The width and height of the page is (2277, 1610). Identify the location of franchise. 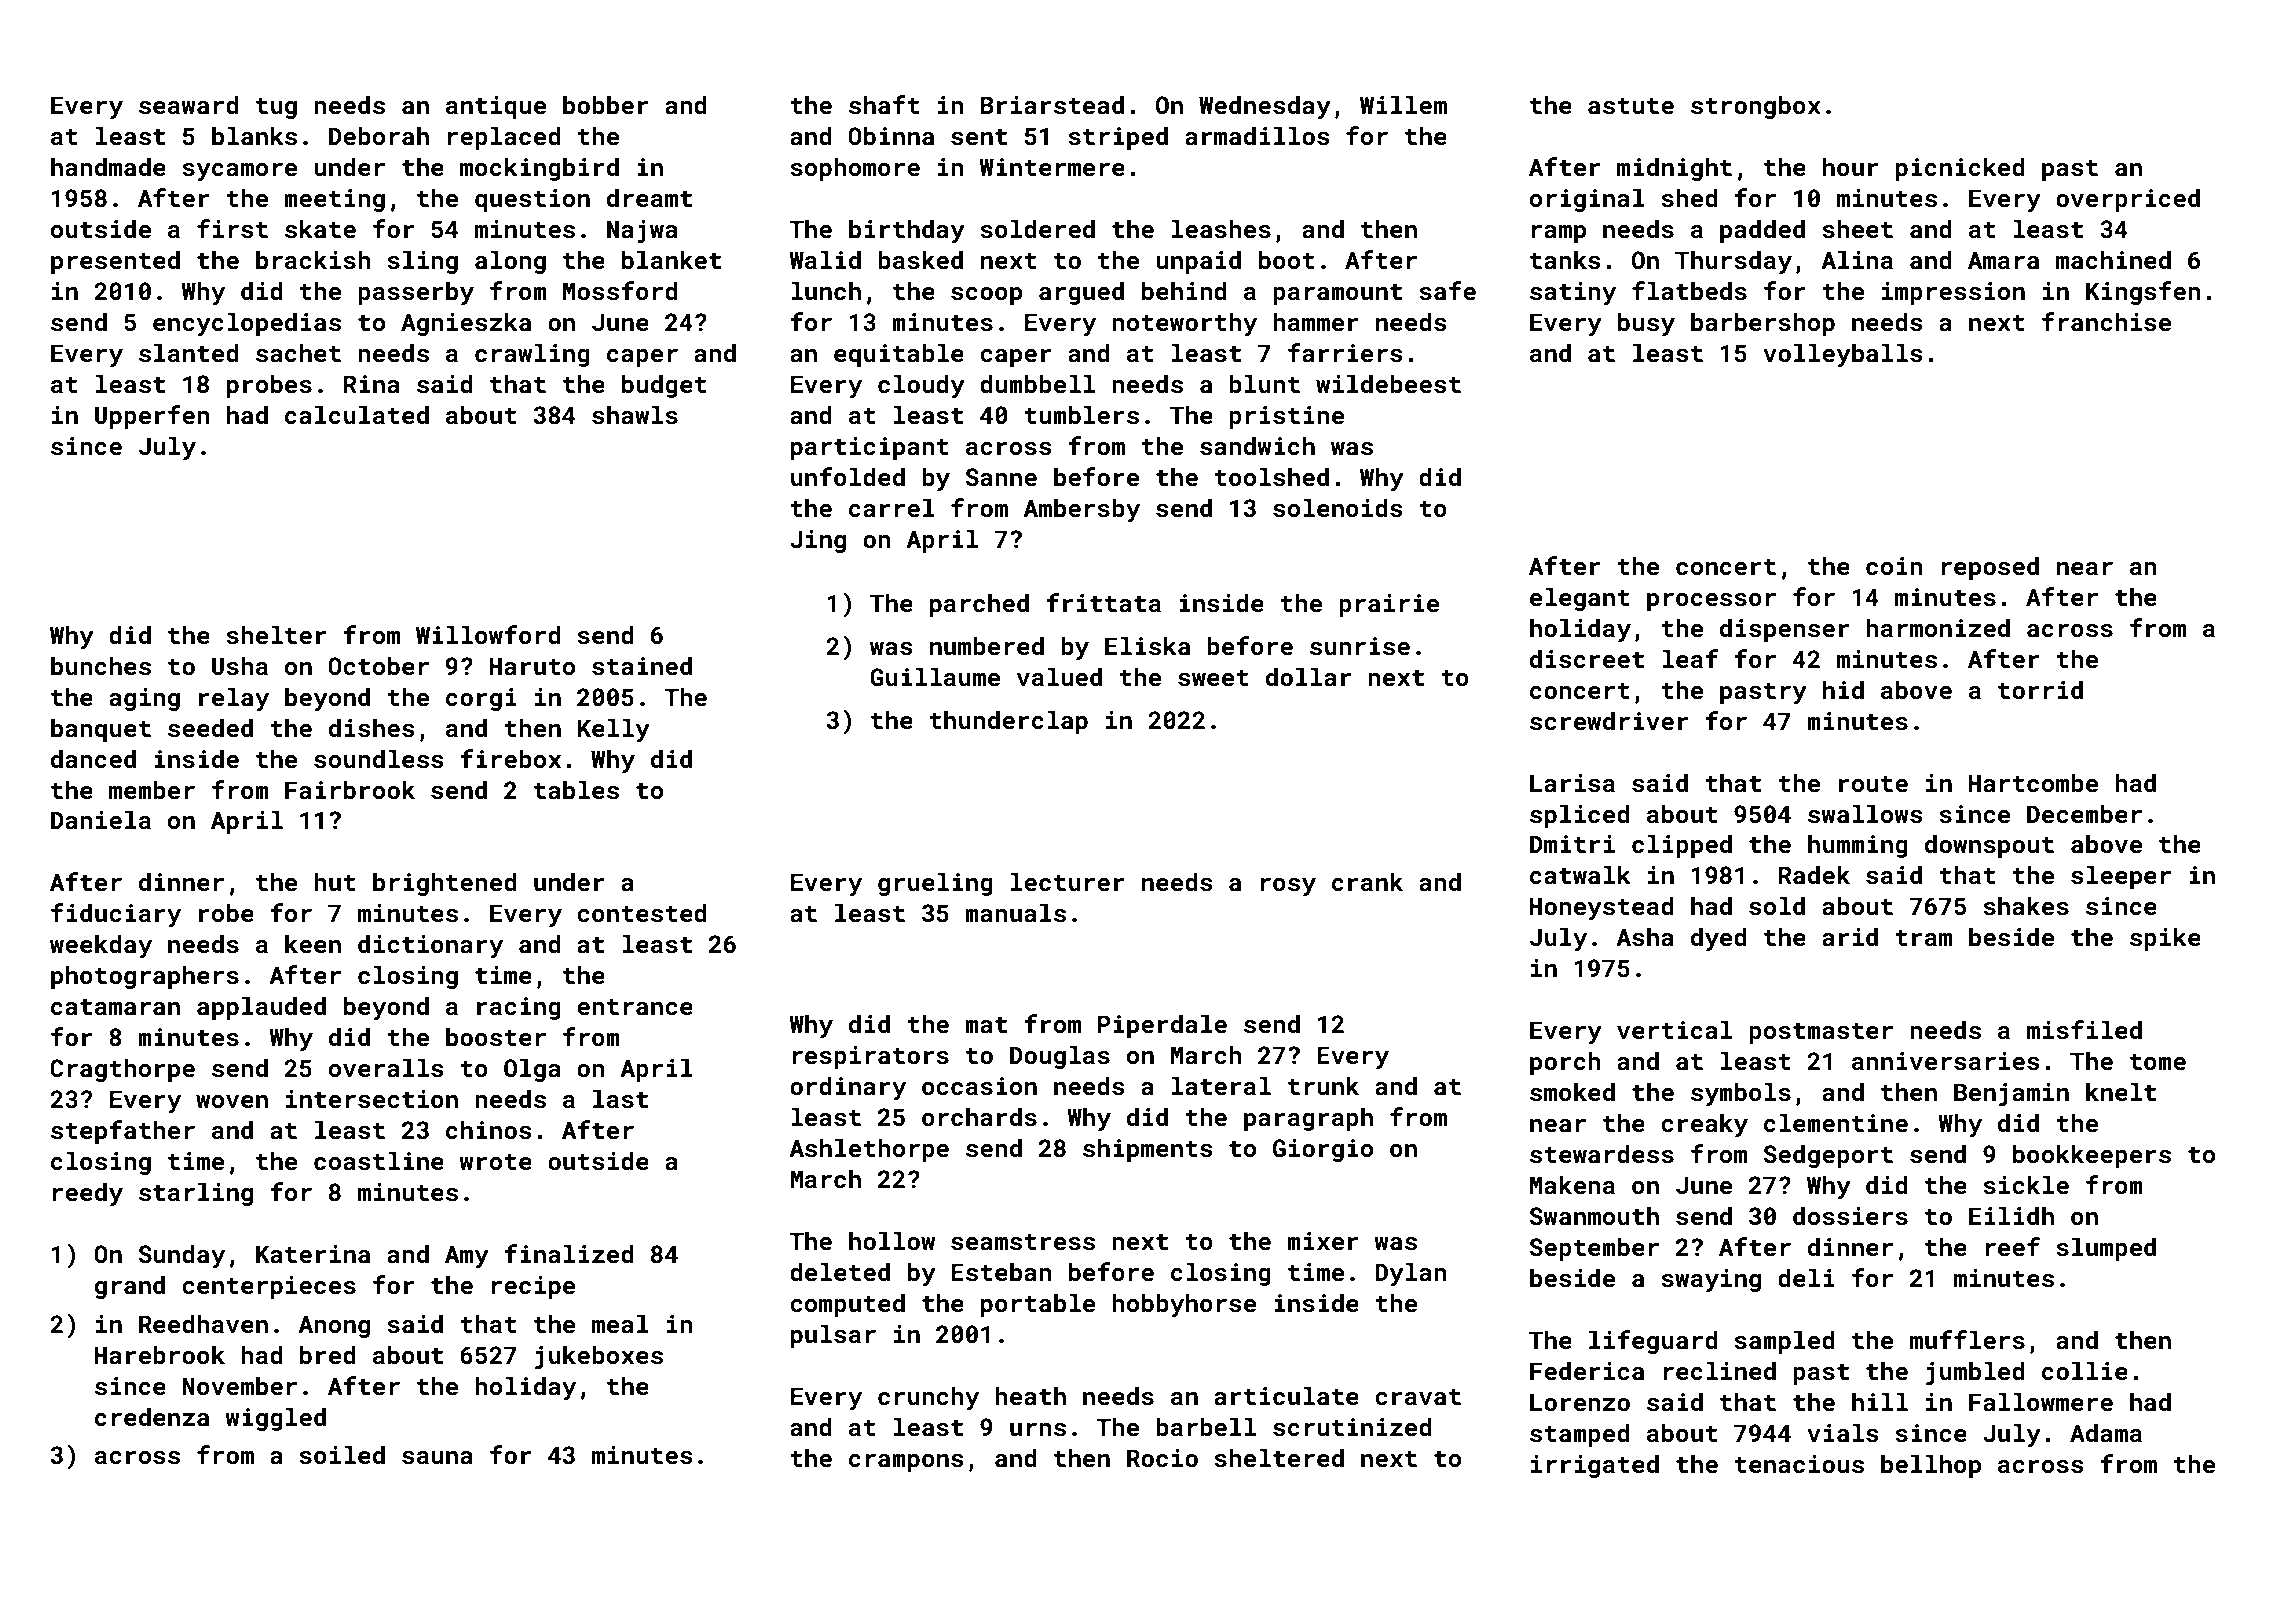
(2106, 322).
